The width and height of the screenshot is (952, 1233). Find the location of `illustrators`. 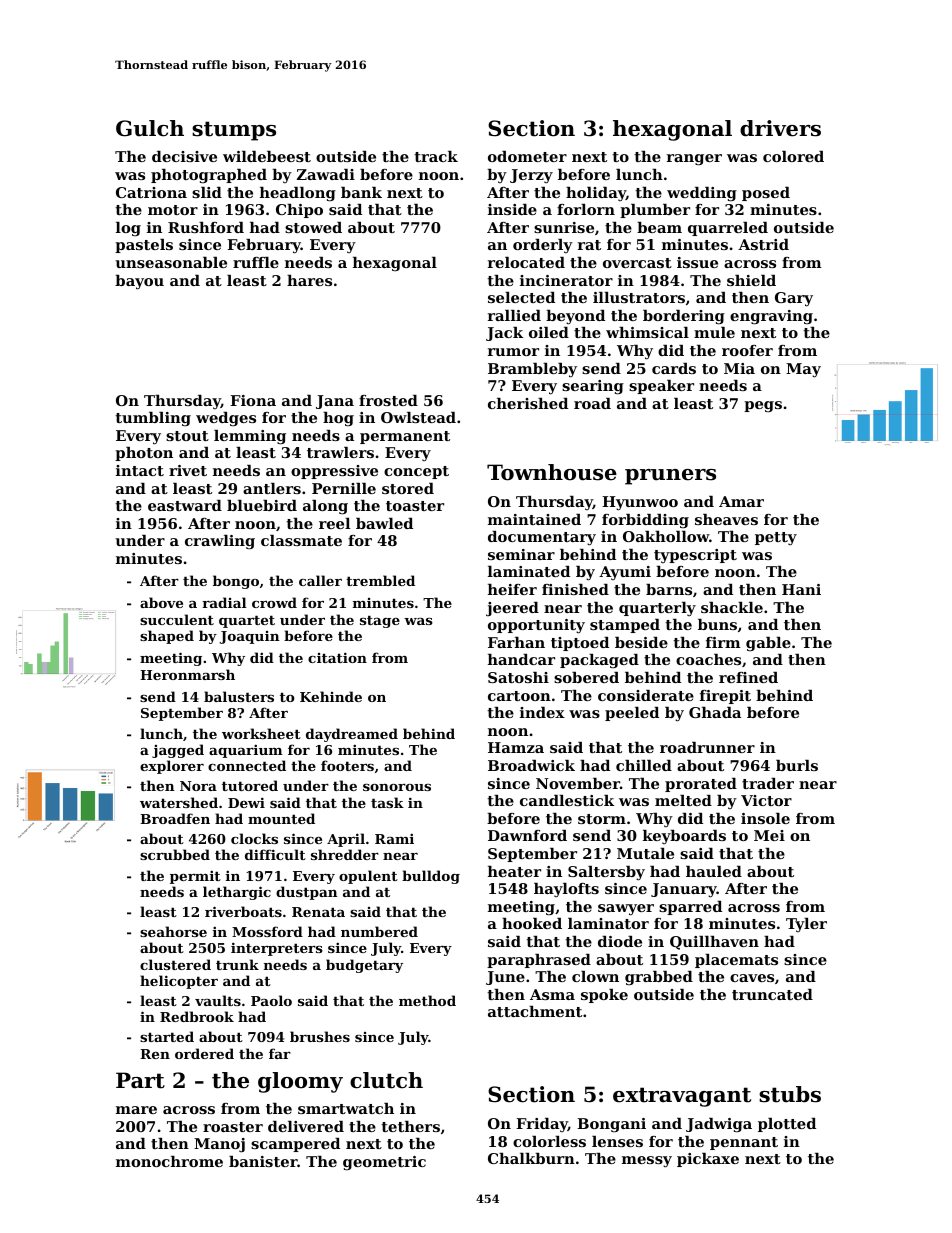

illustrators is located at coordinates (639, 297).
